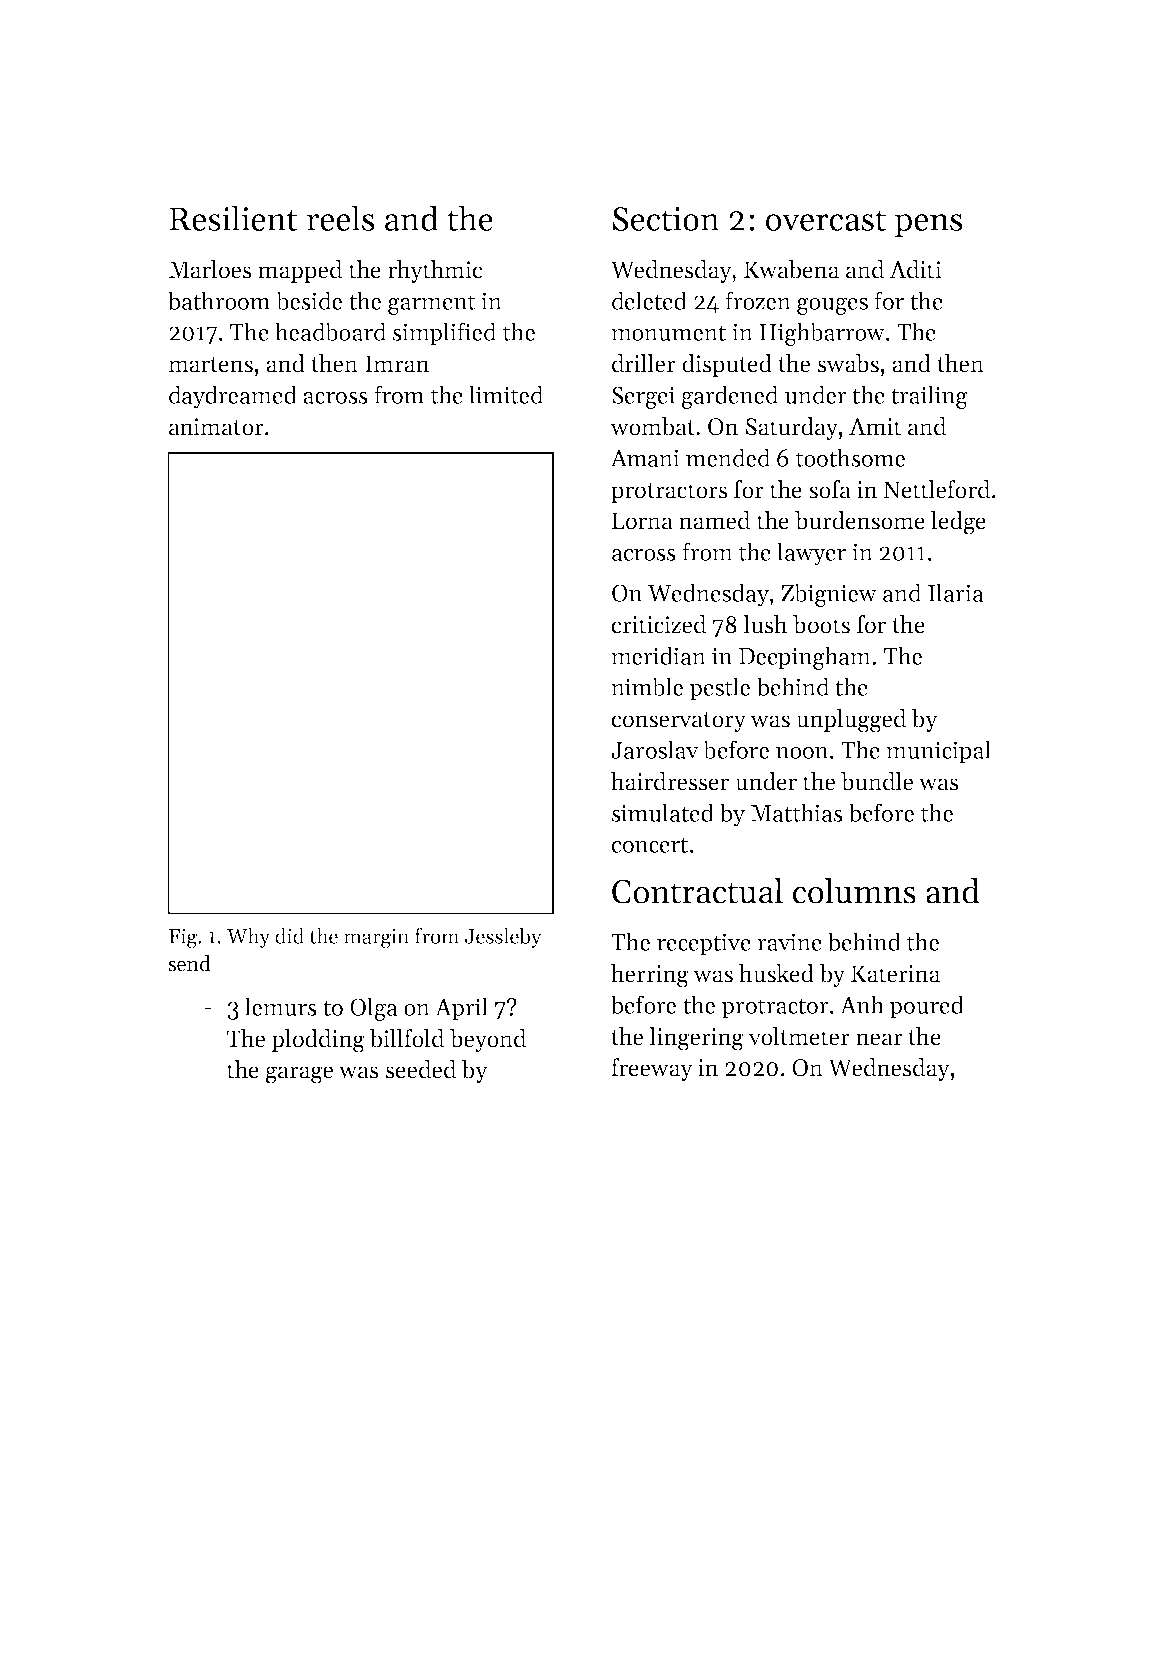 The height and width of the screenshot is (1654, 1165). What do you see at coordinates (340, 218) in the screenshot?
I see `reels` at bounding box center [340, 218].
